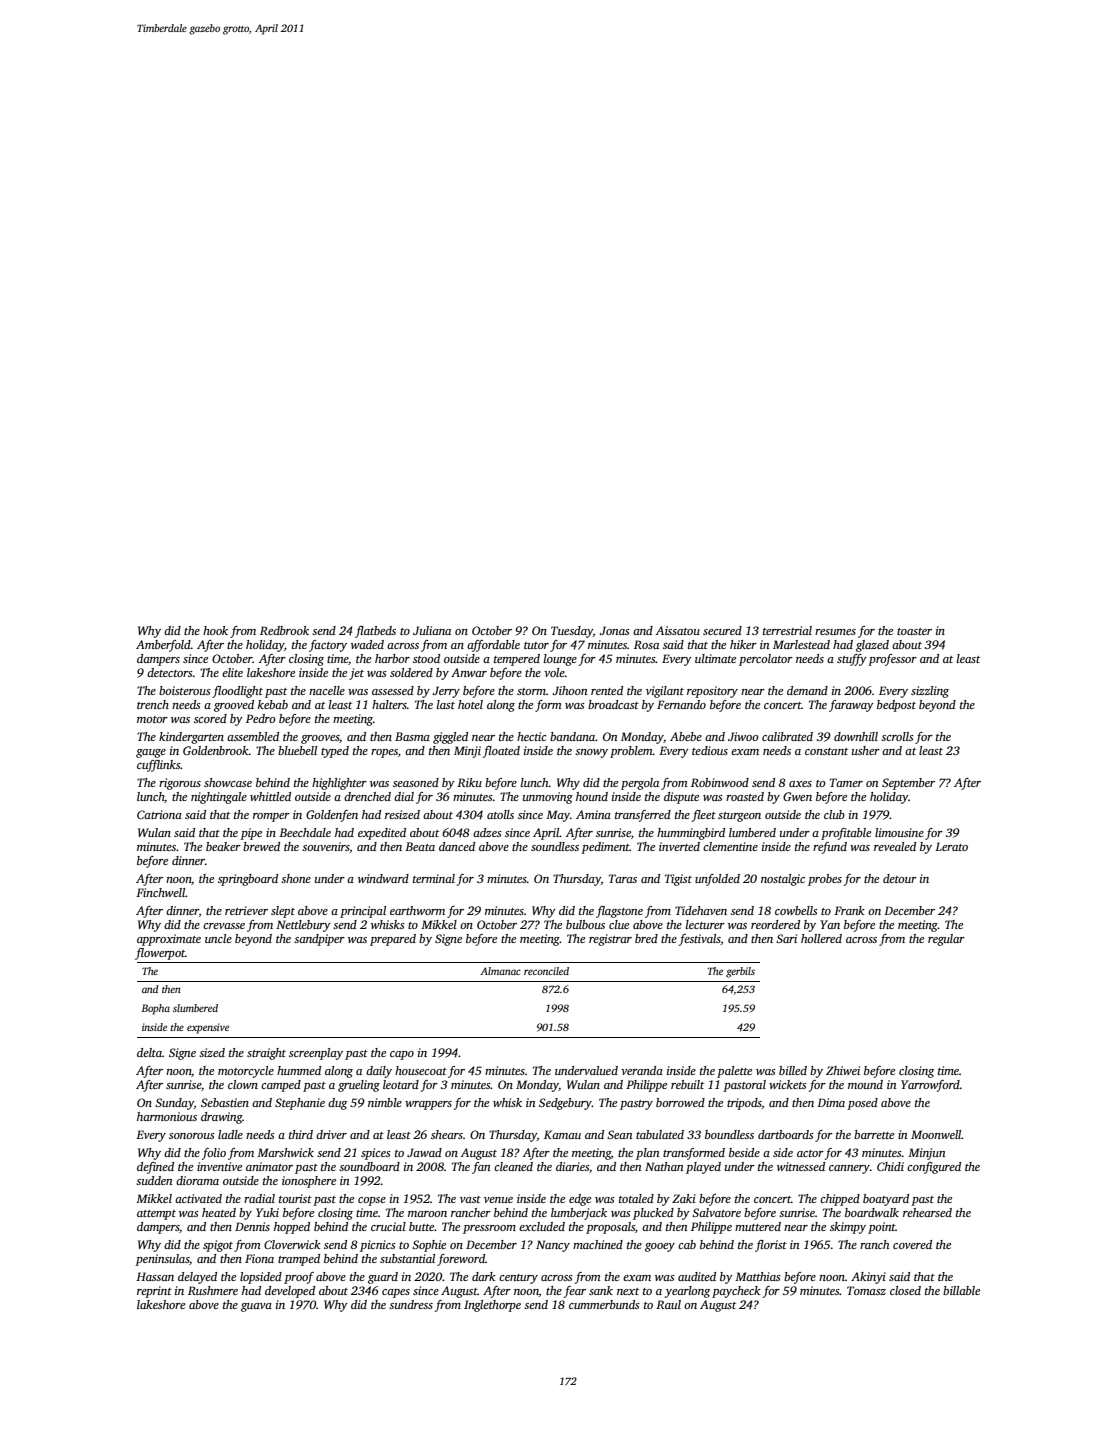 The width and height of the page is (1118, 1447). I want to click on hectic, so click(532, 736).
